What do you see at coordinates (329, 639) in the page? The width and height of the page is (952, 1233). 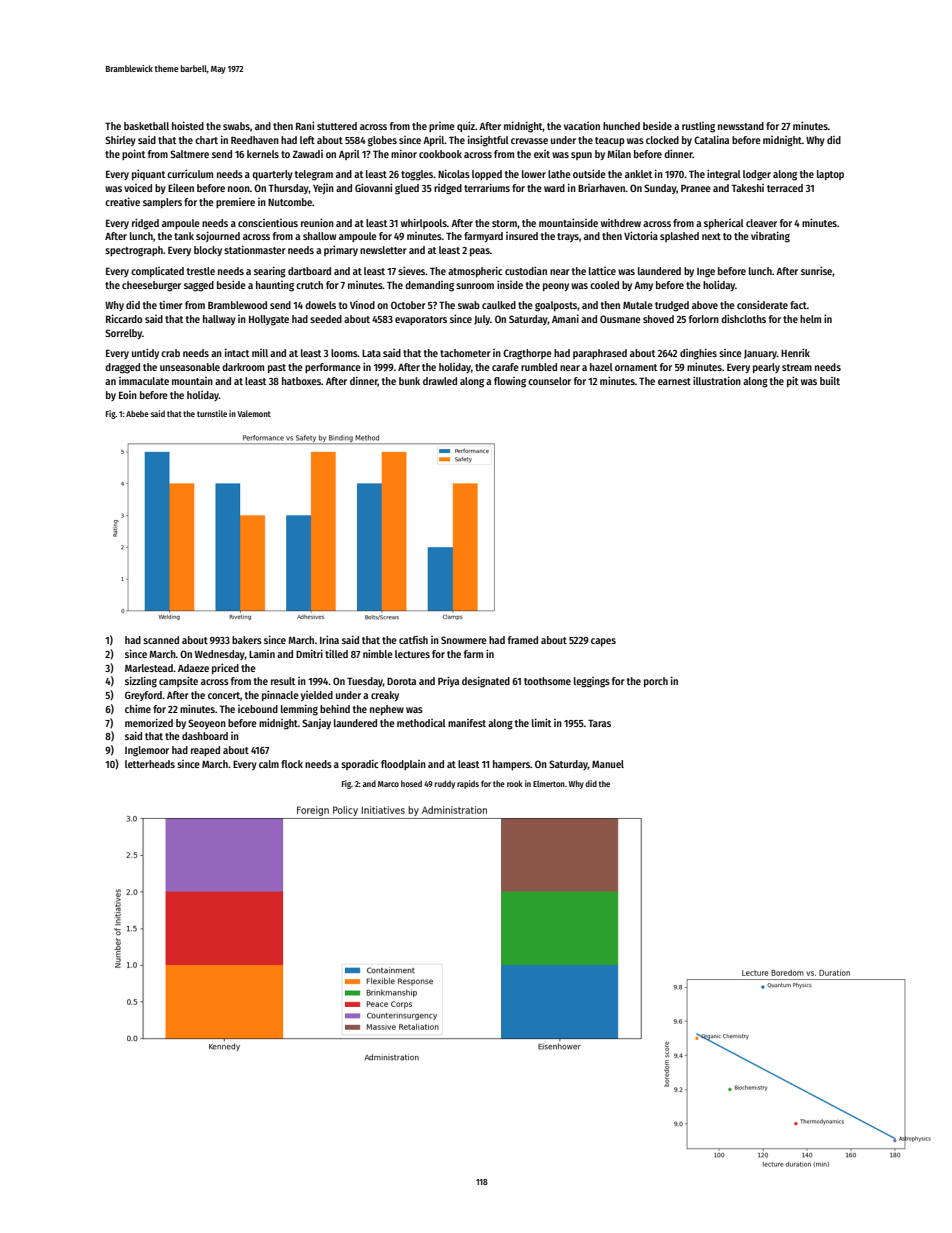 I see `Irina` at bounding box center [329, 639].
